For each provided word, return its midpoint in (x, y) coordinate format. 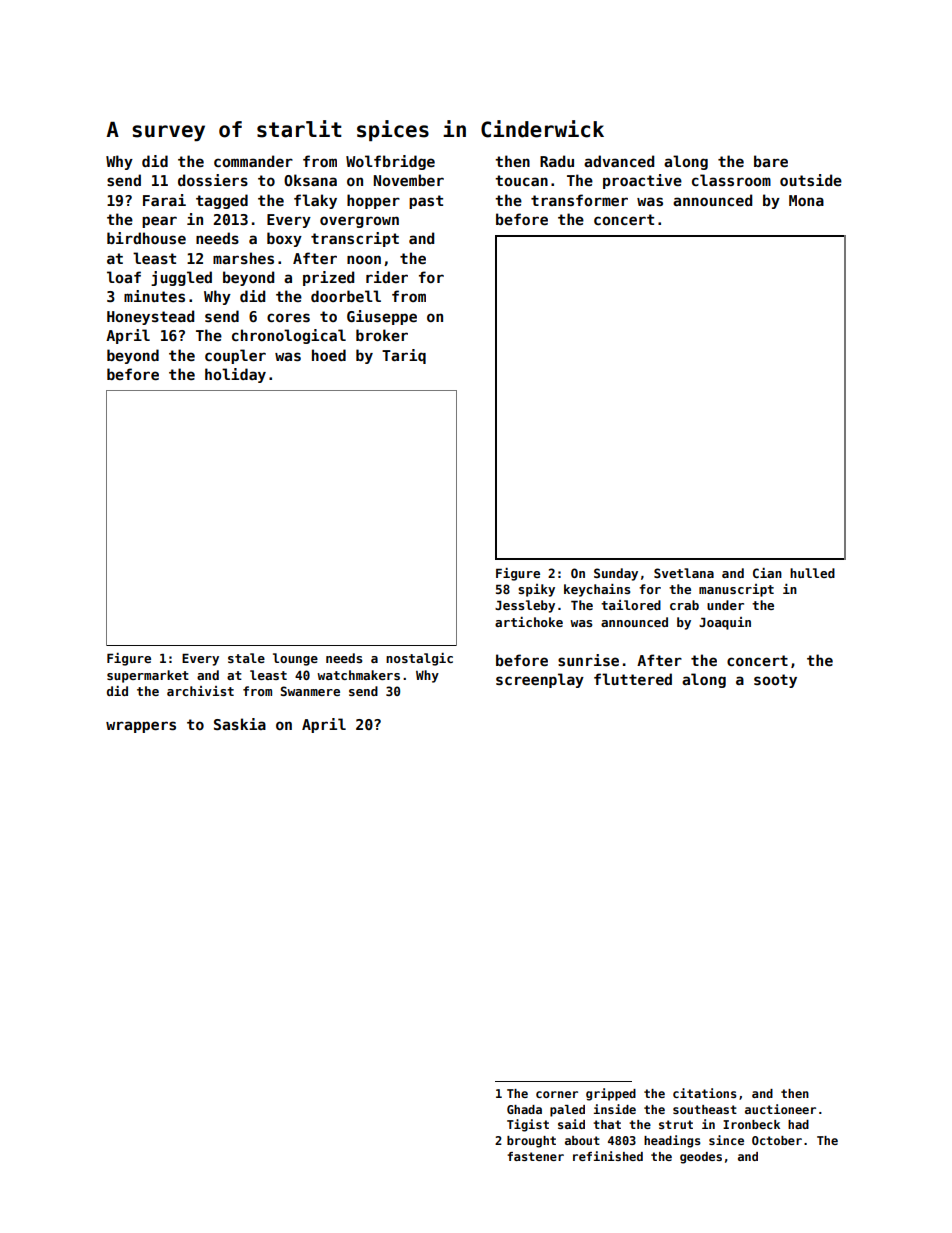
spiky (536, 590)
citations (705, 1093)
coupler (235, 356)
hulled (812, 573)
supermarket (148, 676)
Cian (767, 573)
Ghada (524, 1109)
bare (771, 161)
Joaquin (725, 623)
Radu (557, 161)
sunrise (588, 660)
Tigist (528, 1125)
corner (557, 1094)
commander (253, 161)
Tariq (404, 356)
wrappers (141, 727)
